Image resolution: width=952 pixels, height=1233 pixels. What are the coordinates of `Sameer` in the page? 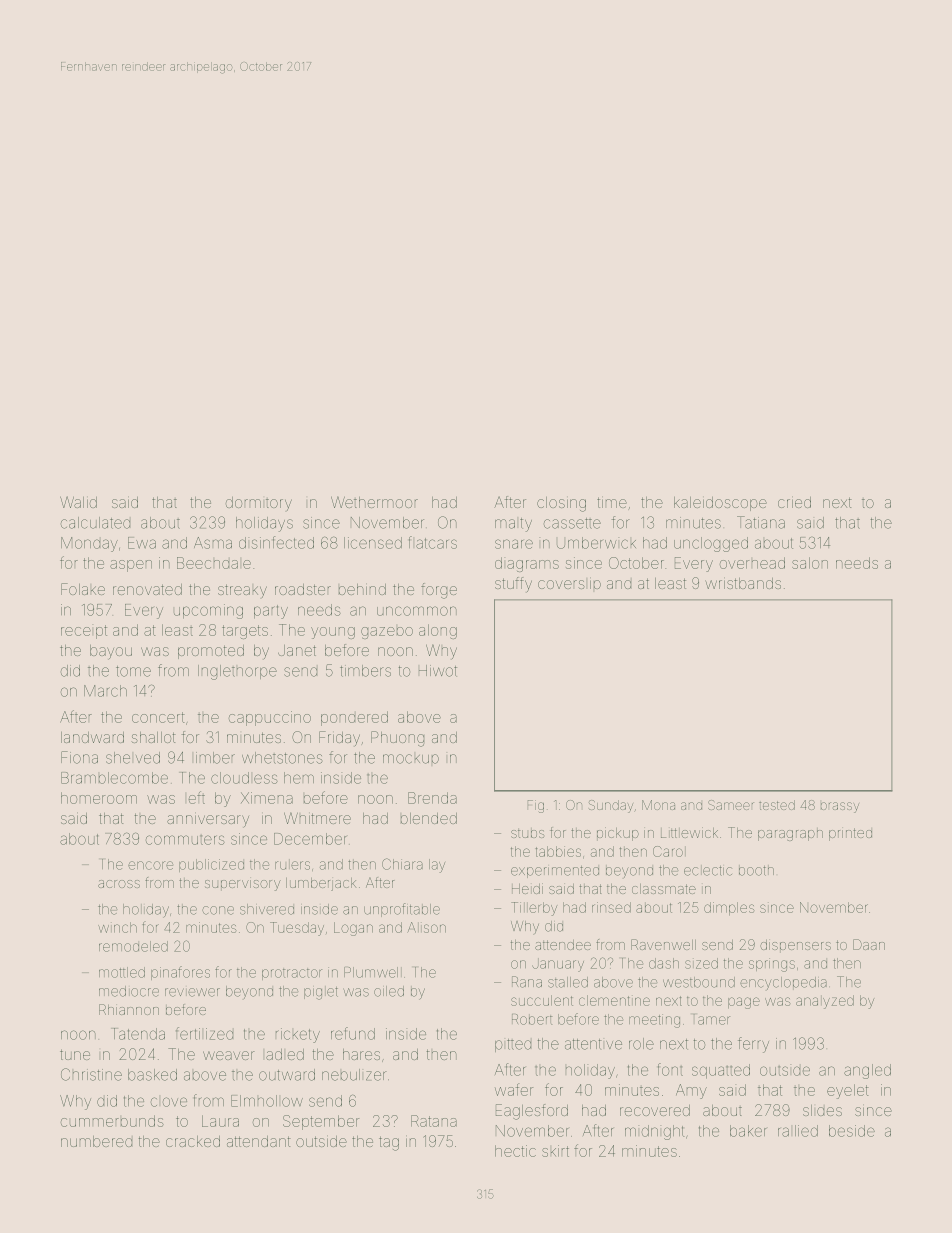 It's located at (731, 805).
